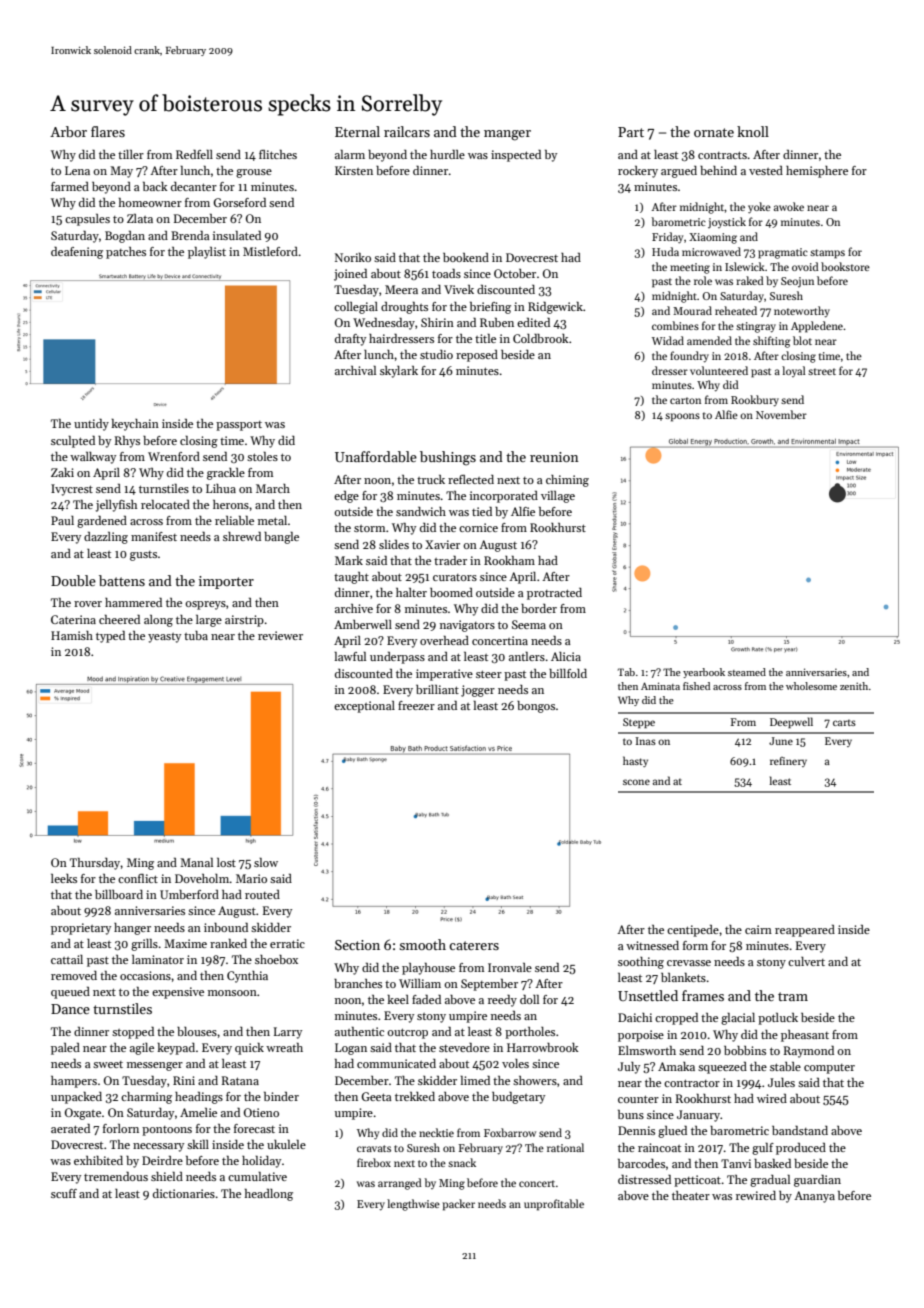 This screenshot has width=924, height=1308. Describe the element at coordinates (413, 1205) in the screenshot. I see `lengthwise` at that location.
